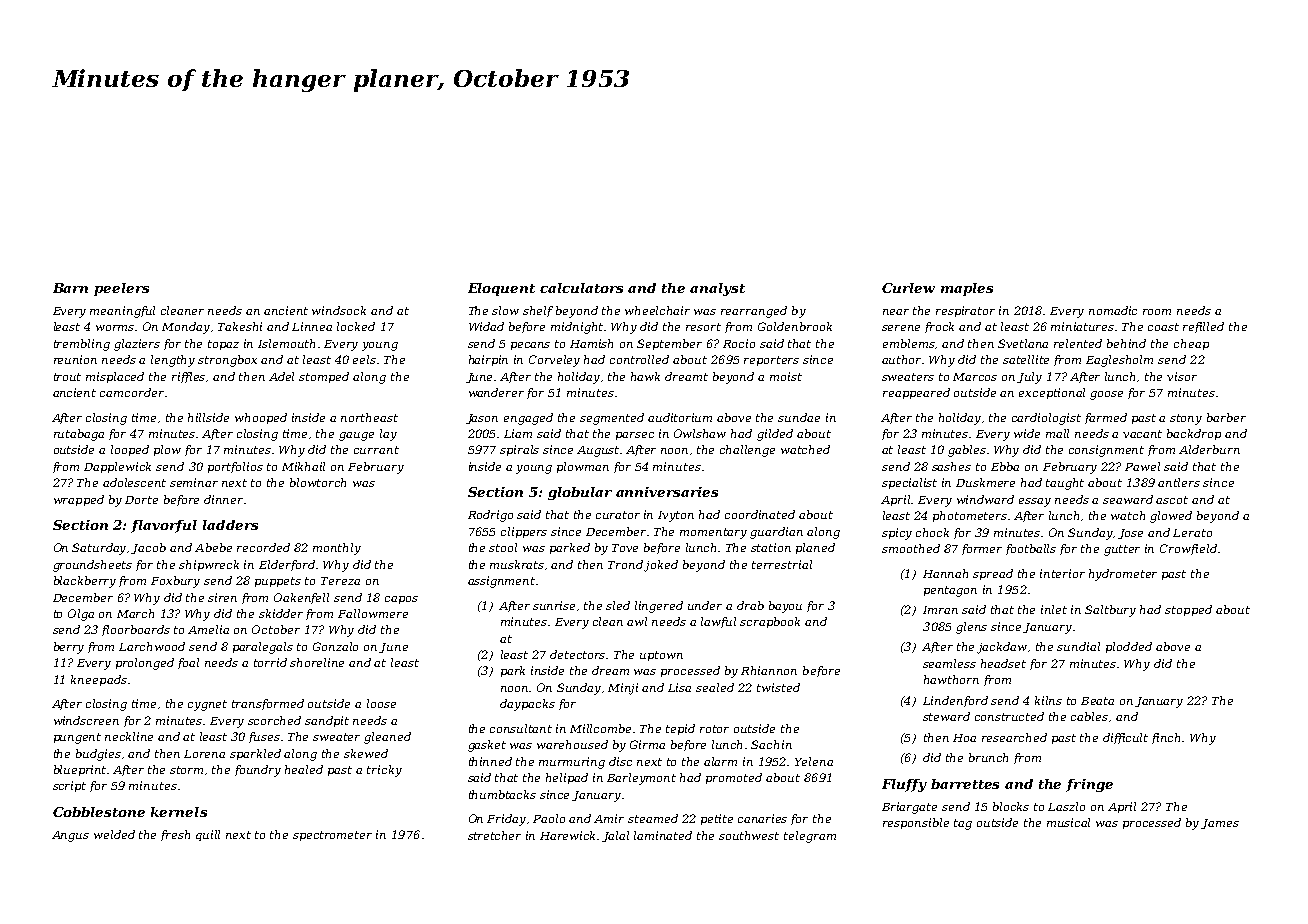 The height and width of the page is (924, 1308). I want to click on Duskmere, so click(985, 482).
